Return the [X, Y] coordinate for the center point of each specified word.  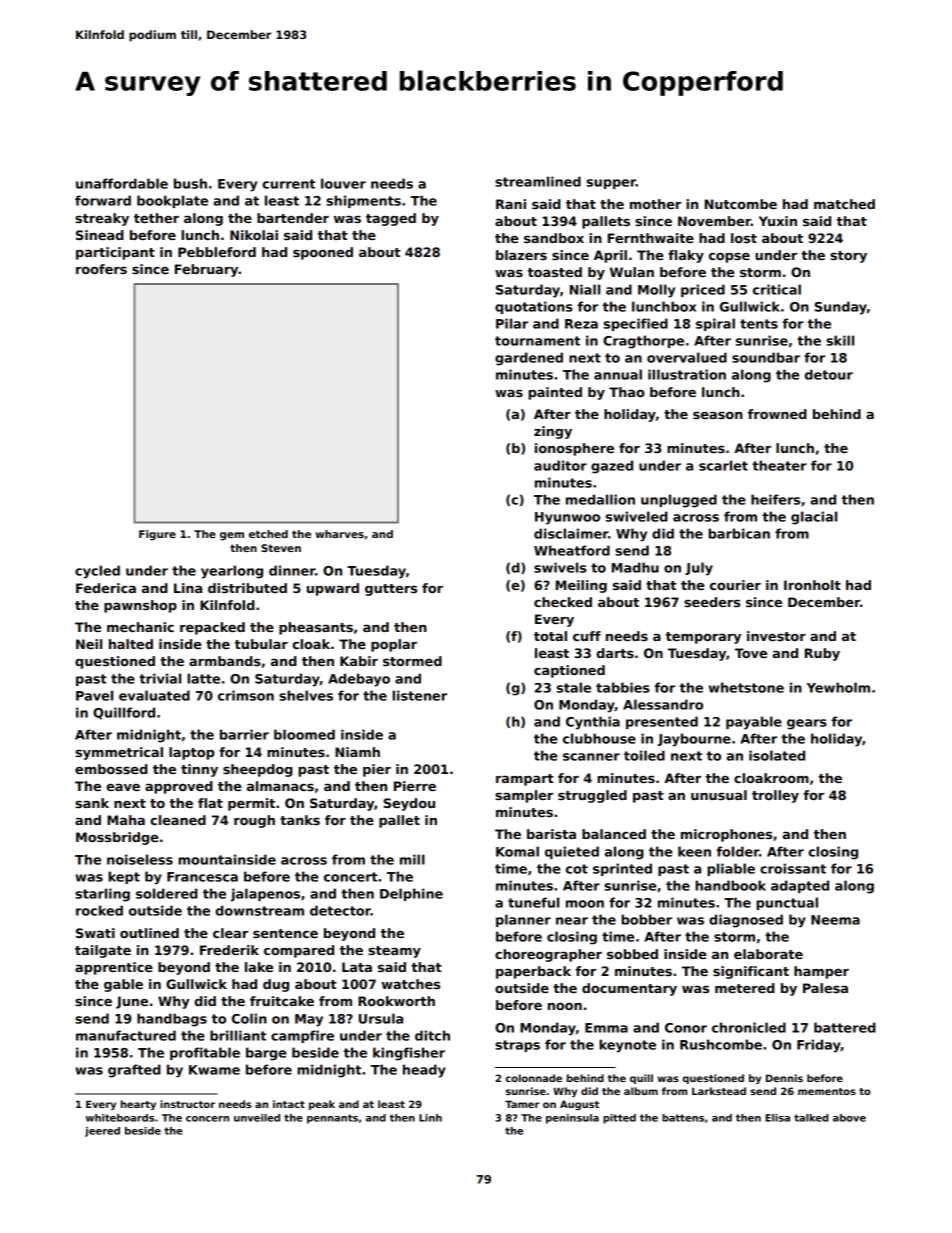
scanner [591, 757]
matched [844, 204]
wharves [339, 534]
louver [343, 183]
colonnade [534, 1078]
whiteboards [120, 1118]
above [849, 1118]
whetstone [746, 687]
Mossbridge [117, 838]
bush [190, 183]
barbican [739, 533]
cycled [97, 572]
